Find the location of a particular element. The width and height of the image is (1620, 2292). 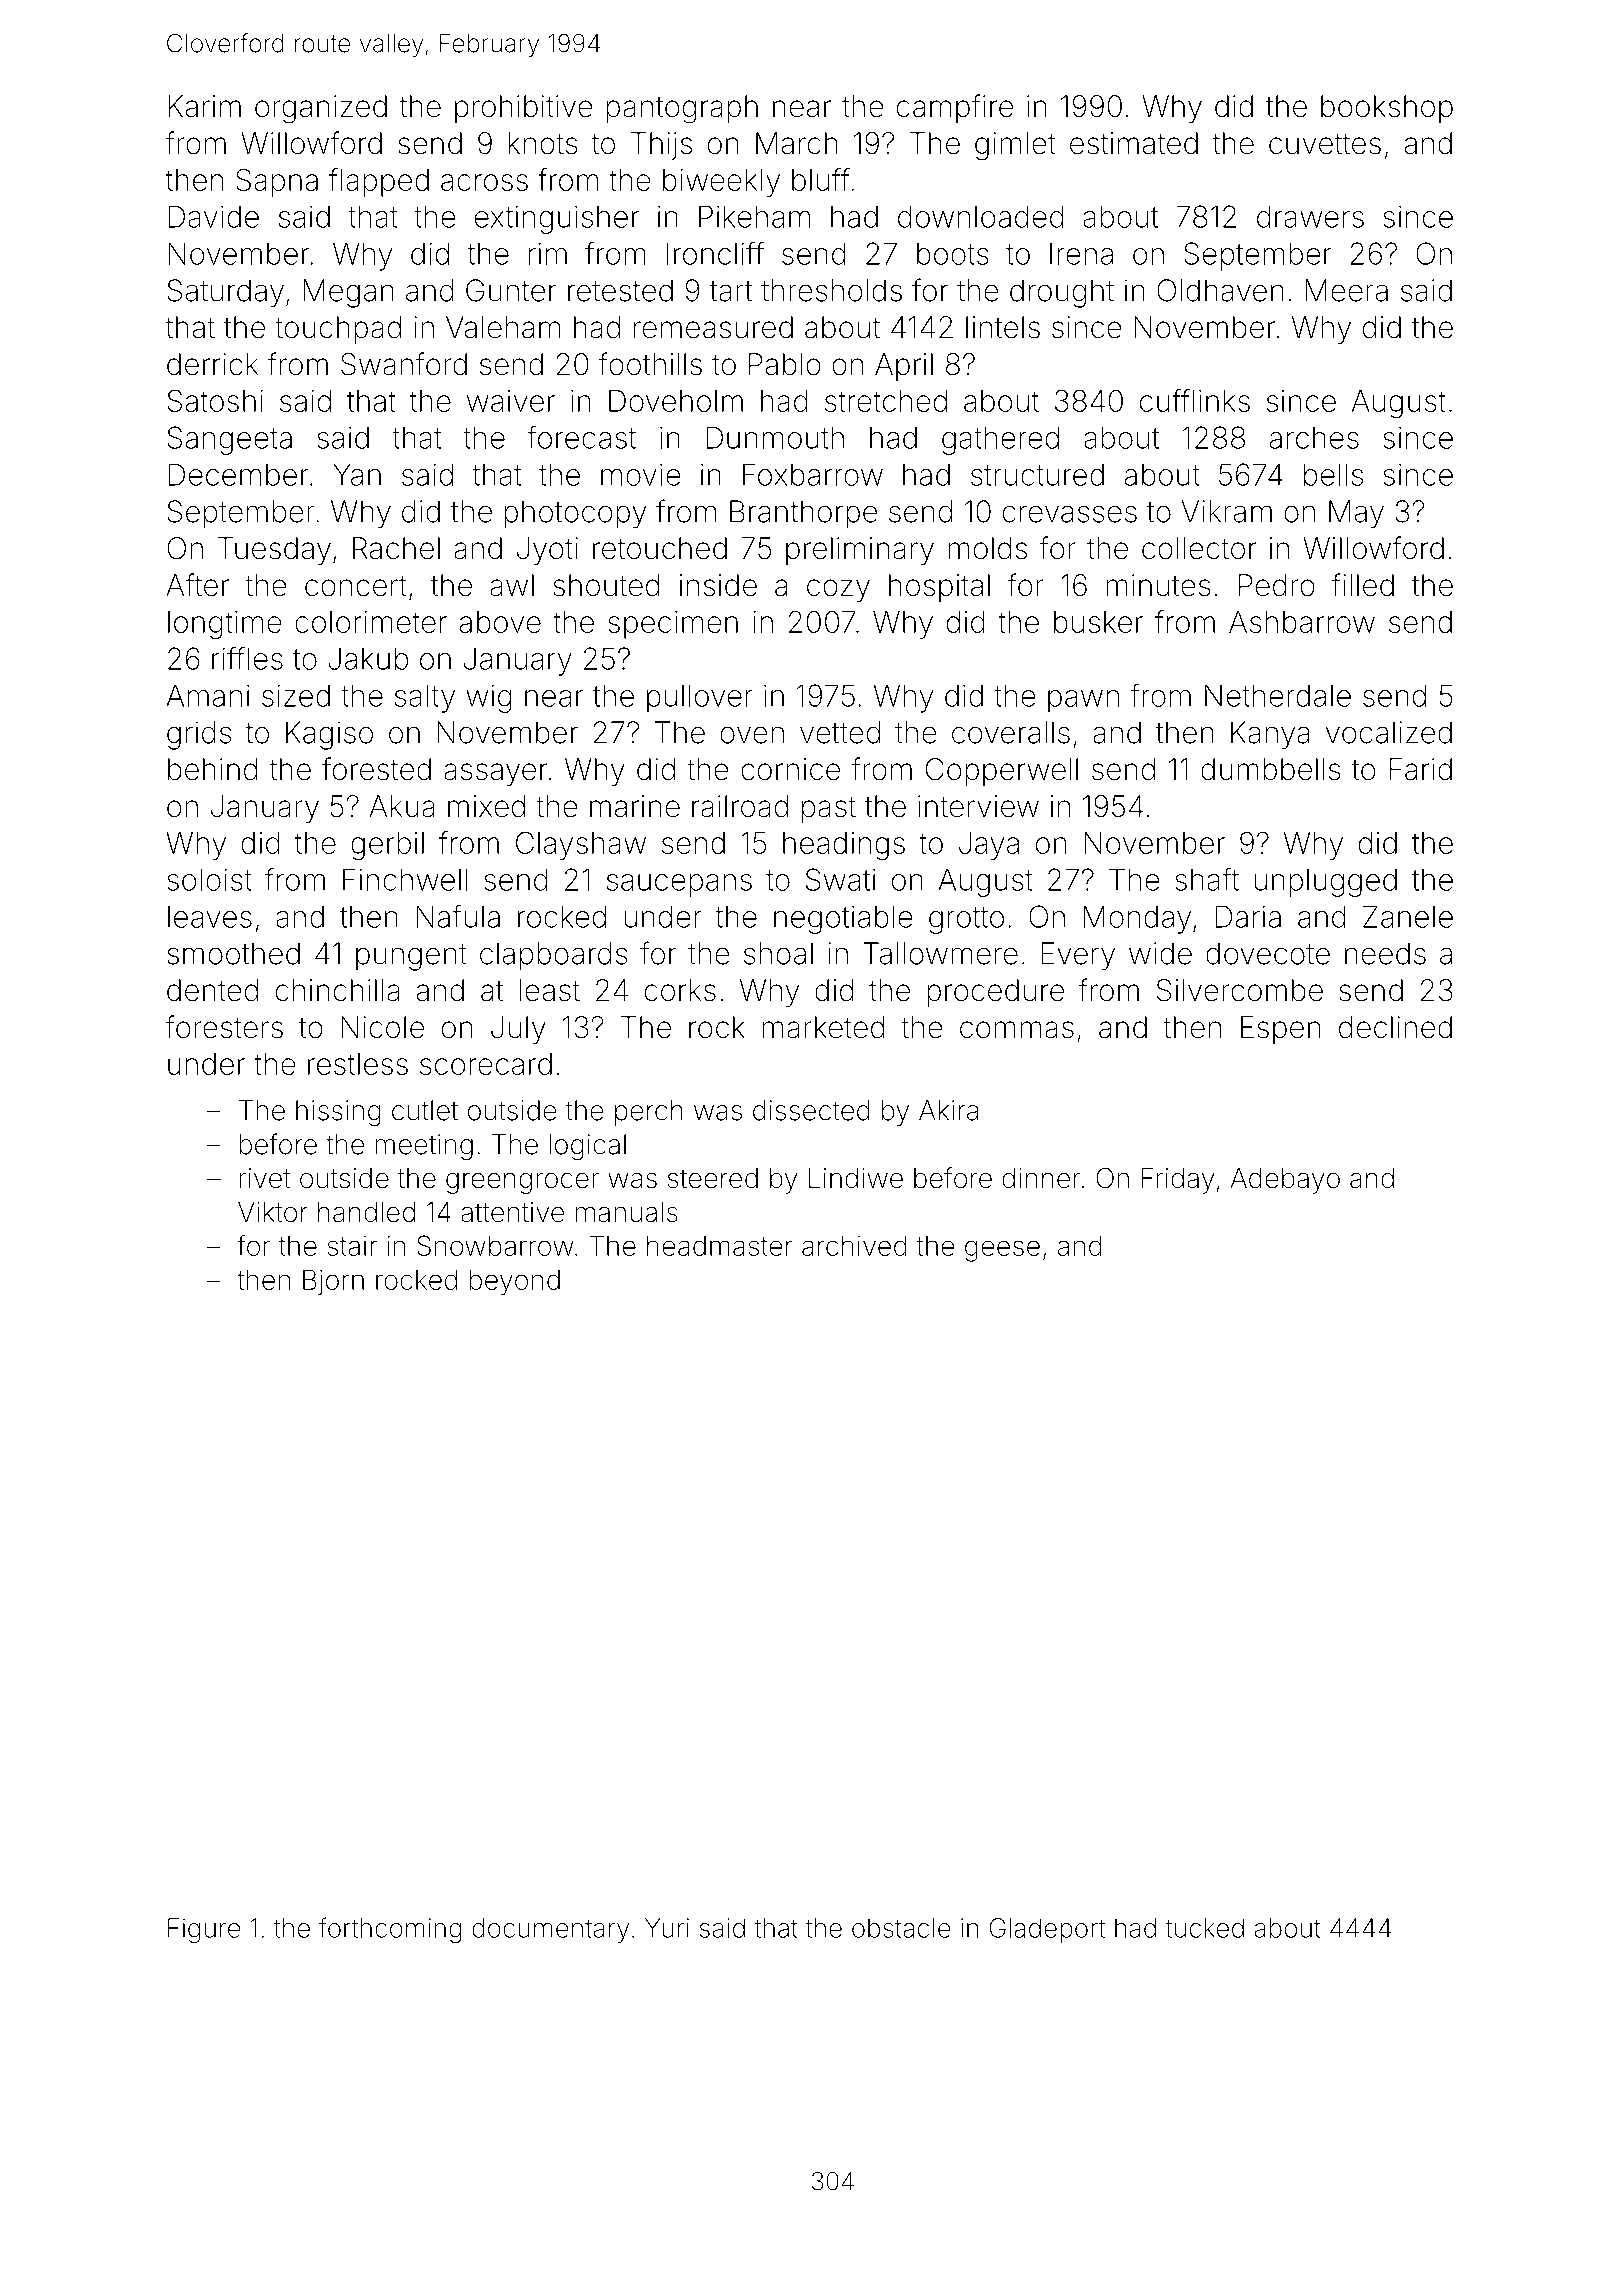

restless is located at coordinates (358, 1064).
